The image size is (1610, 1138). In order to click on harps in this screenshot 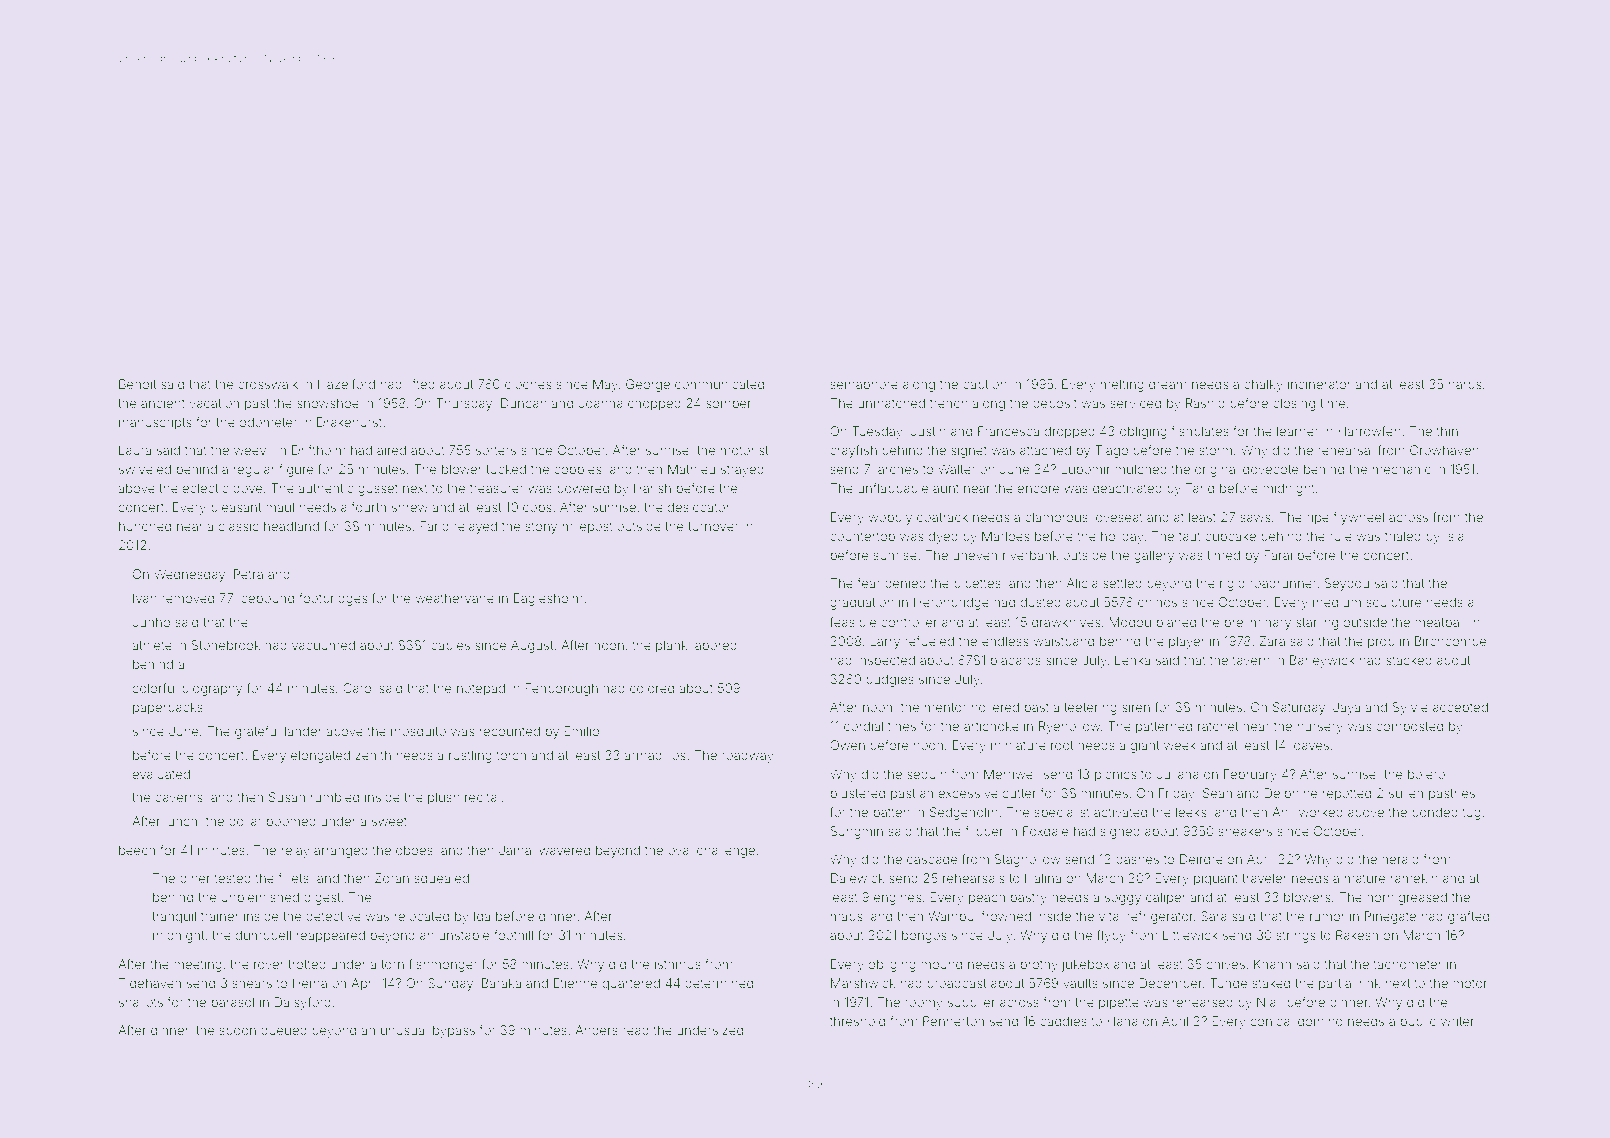, I will do `click(1465, 385)`.
